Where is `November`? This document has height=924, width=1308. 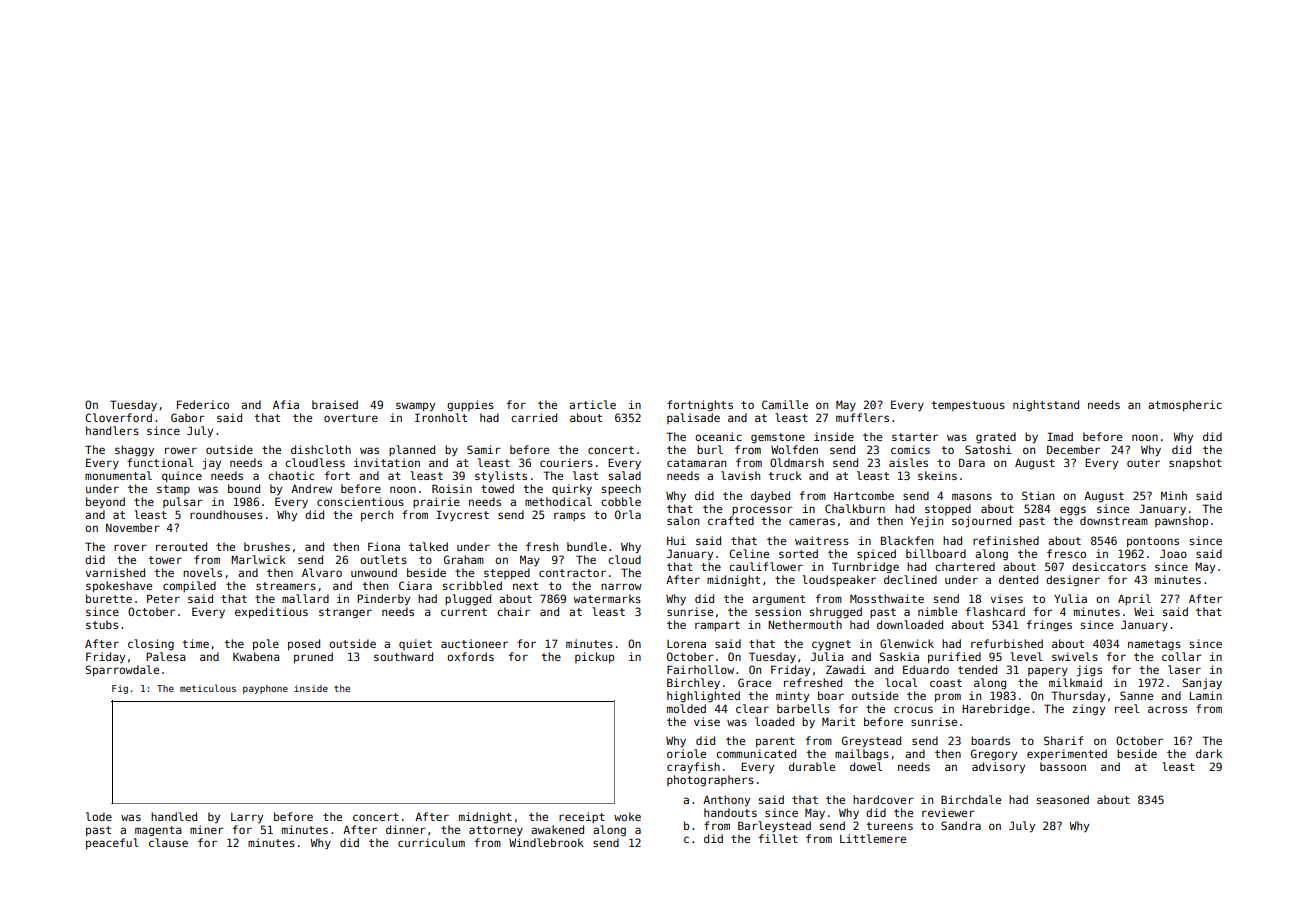 November is located at coordinates (133, 527).
